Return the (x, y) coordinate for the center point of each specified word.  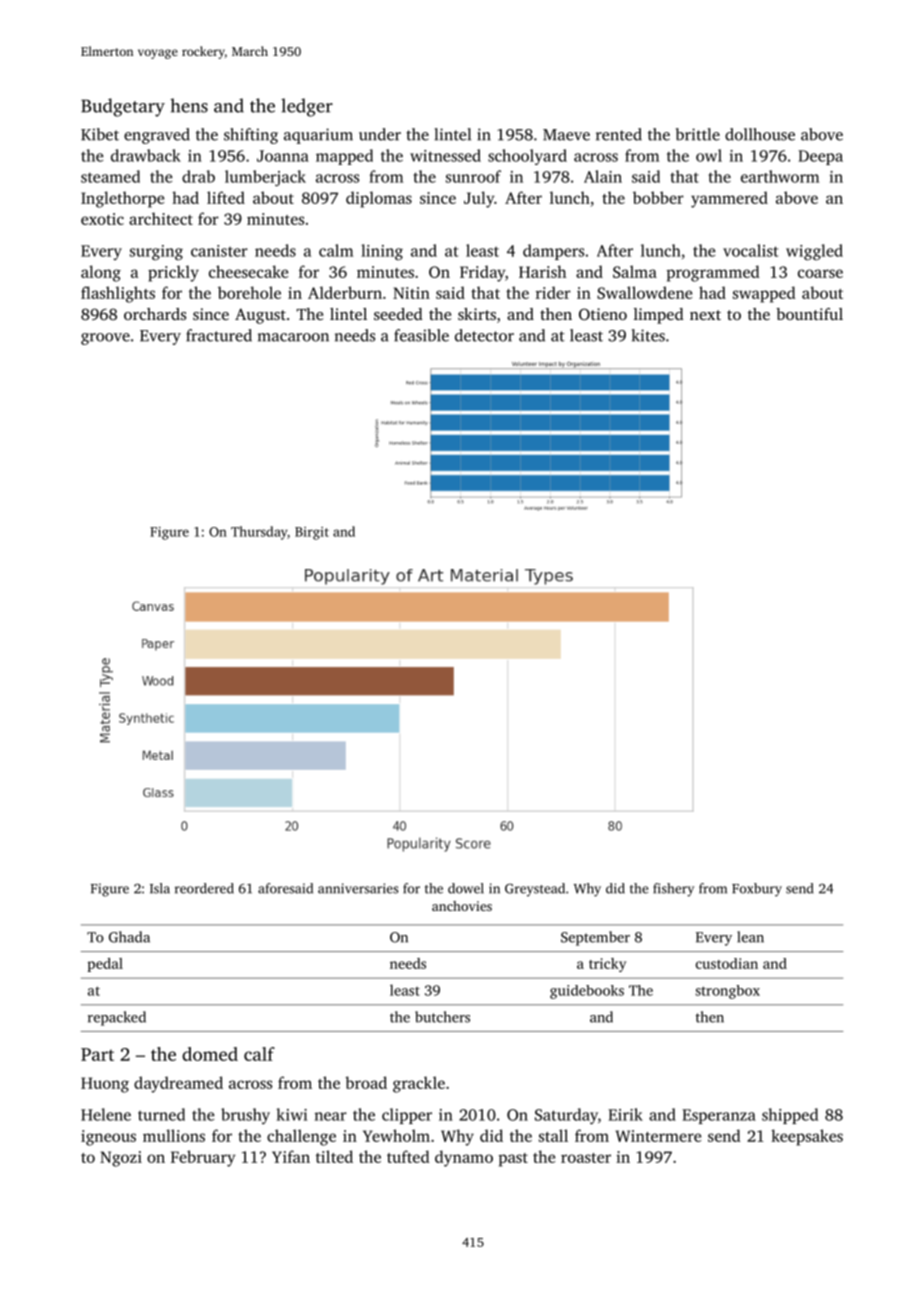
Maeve (566, 135)
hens (189, 105)
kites (648, 335)
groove (105, 339)
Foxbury (757, 890)
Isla (160, 888)
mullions (174, 1135)
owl (709, 155)
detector (484, 335)
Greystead (535, 890)
